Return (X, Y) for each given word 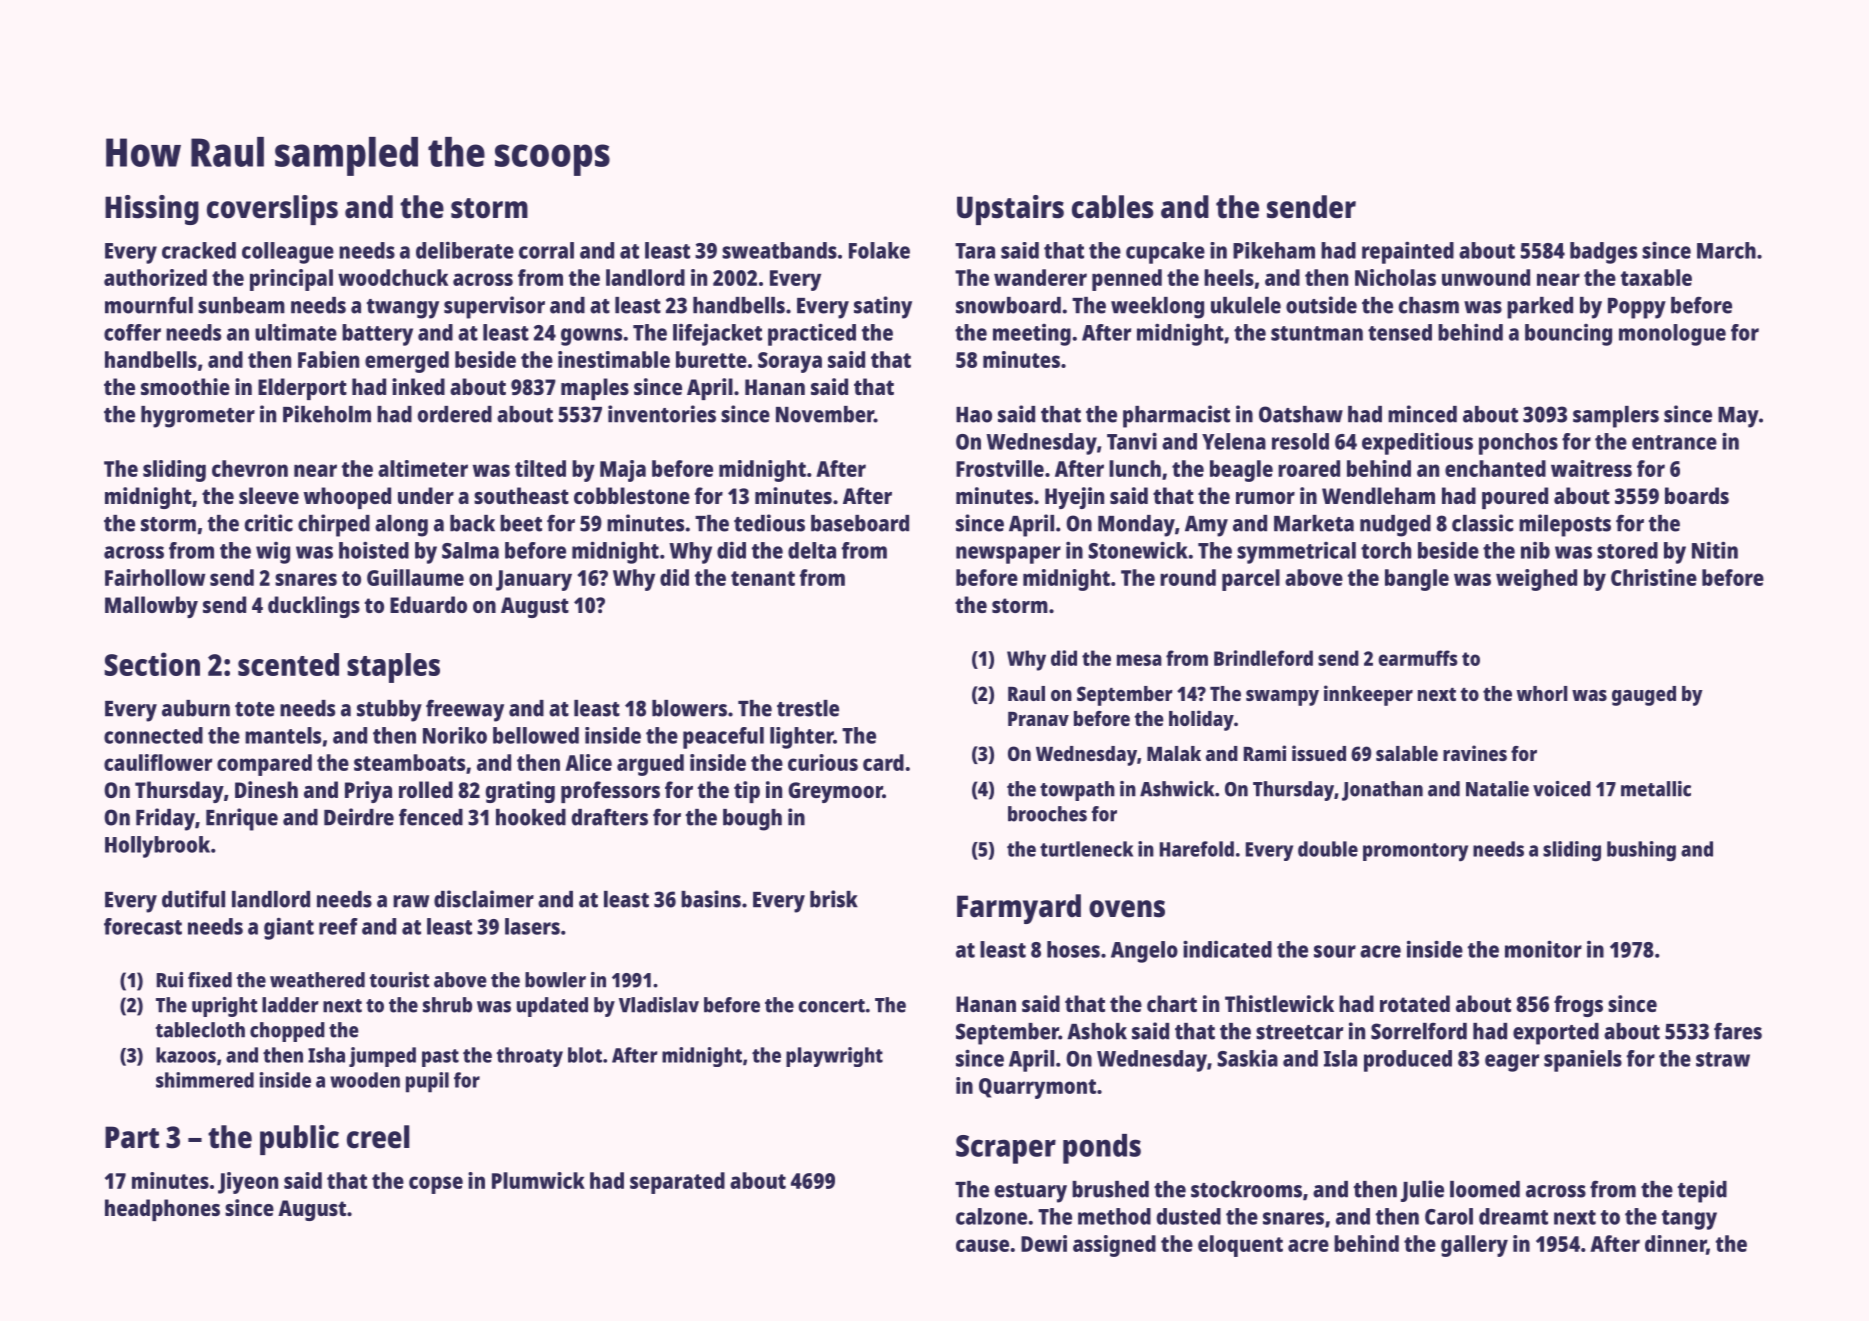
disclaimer (484, 899)
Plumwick (538, 1180)
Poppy (1637, 308)
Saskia (1247, 1058)
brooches (1047, 814)
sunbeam (241, 305)
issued (1319, 753)
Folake (879, 250)
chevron (250, 468)
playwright (834, 1057)
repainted (1408, 252)
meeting (1032, 335)
